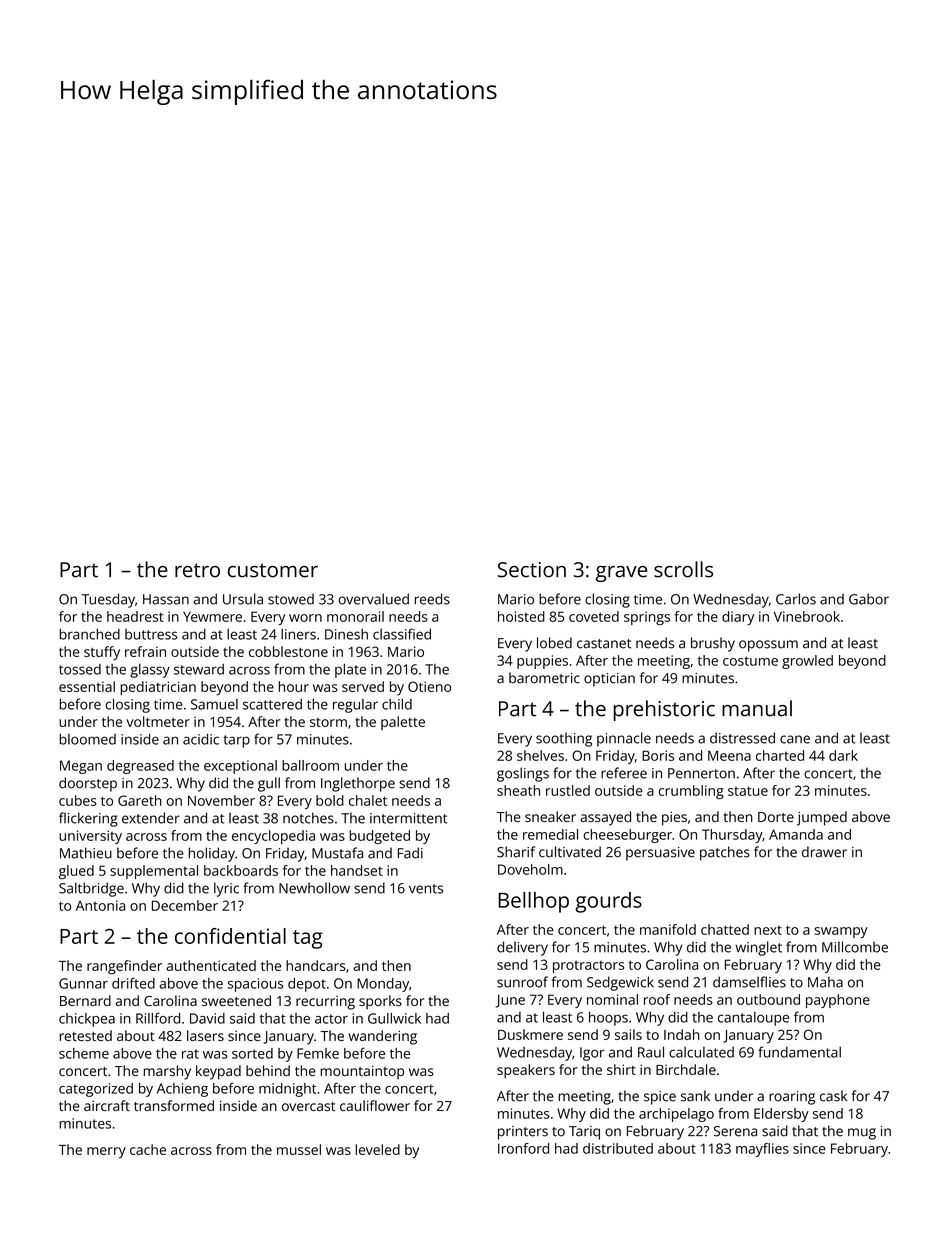 Image resolution: width=952 pixels, height=1233 pixels. Describe the element at coordinates (273, 570) in the screenshot. I see `customer` at that location.
